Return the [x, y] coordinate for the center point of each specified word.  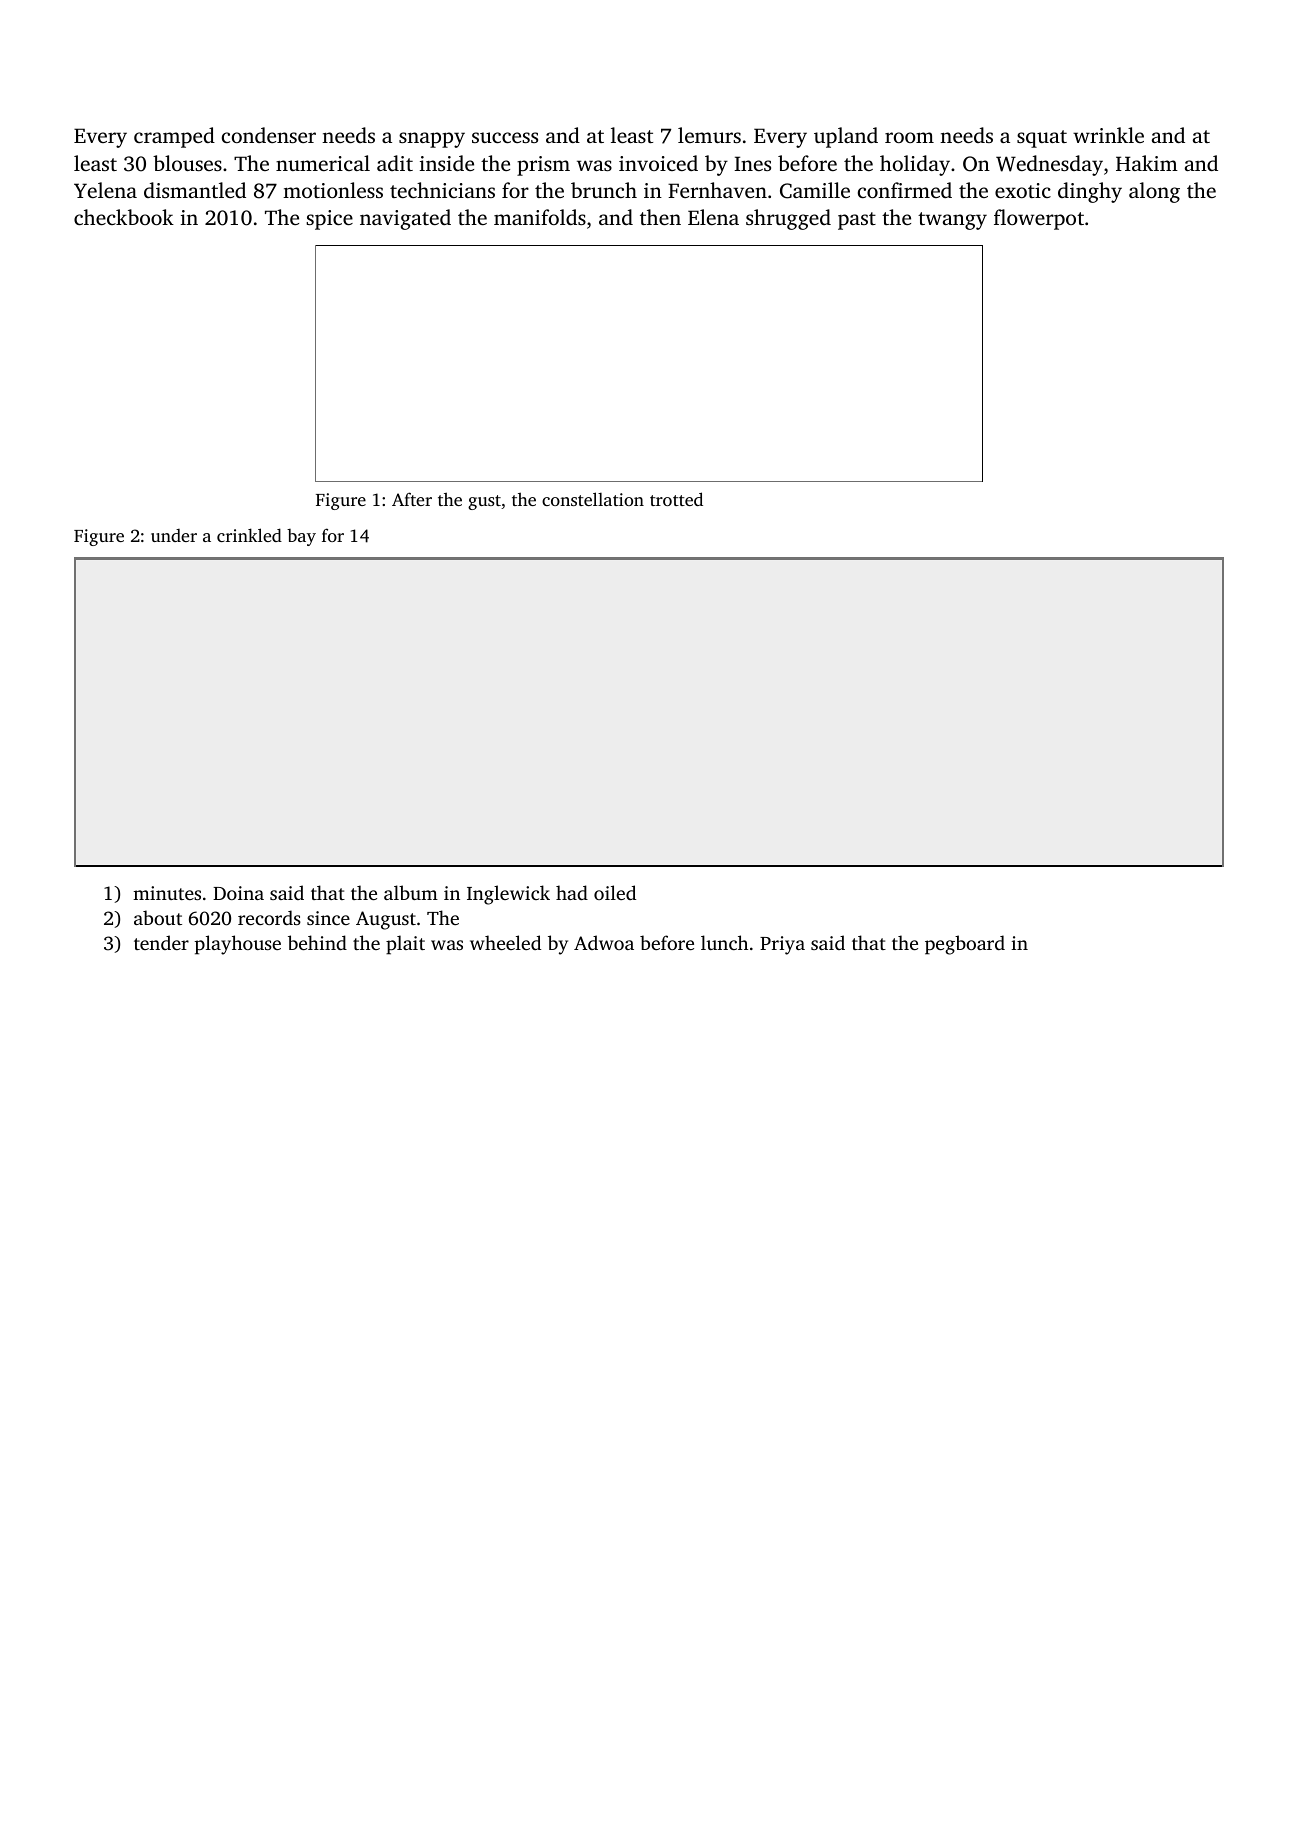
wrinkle [1108, 135]
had [572, 892]
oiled [615, 892]
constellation [593, 499]
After [412, 499]
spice [329, 220]
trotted [676, 499]
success [505, 137]
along [1154, 192]
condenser [269, 135]
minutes [167, 893]
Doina [238, 893]
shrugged [788, 219]
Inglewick [508, 895]
